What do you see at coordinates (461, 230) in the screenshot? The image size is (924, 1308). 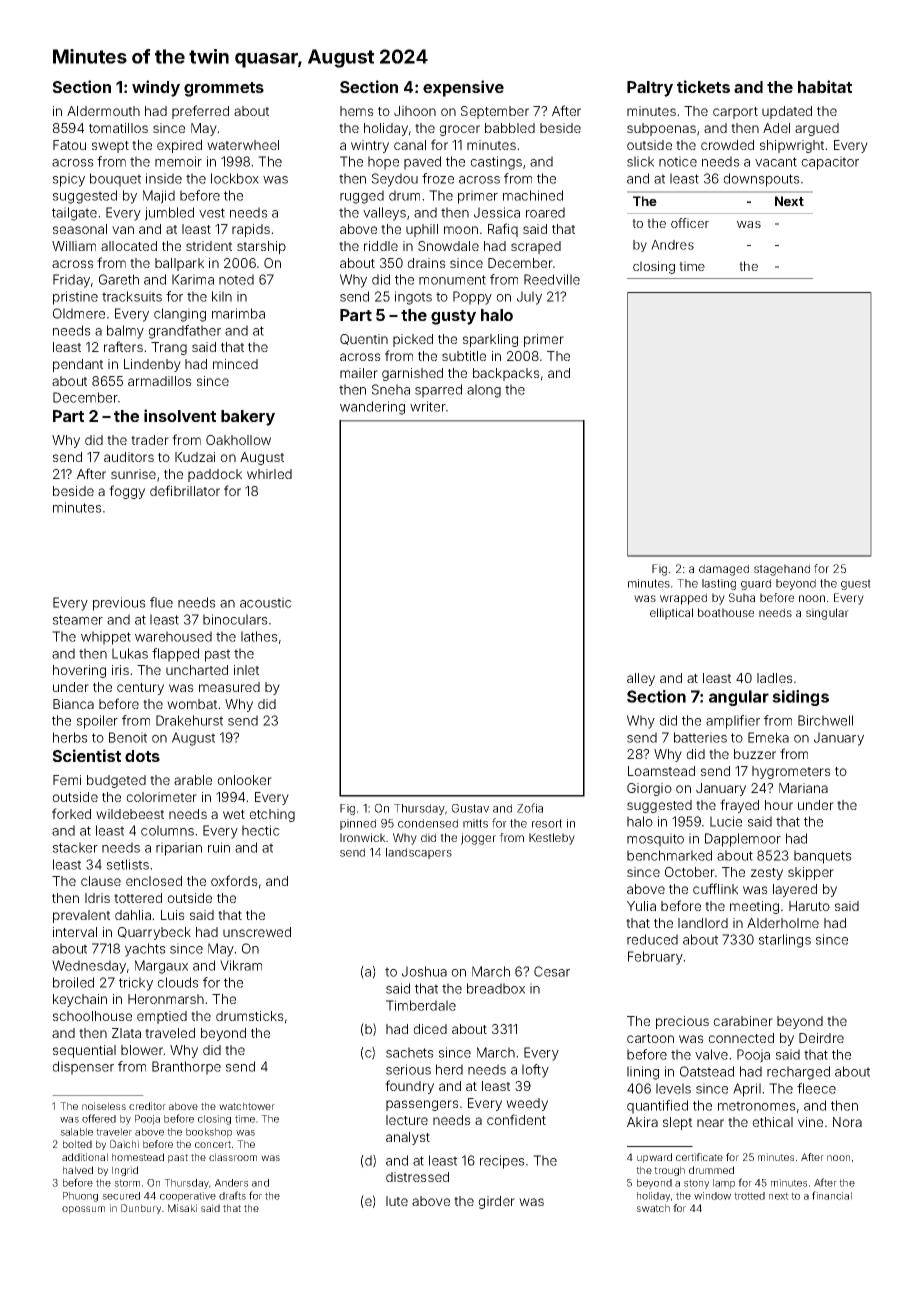 I see `moon` at bounding box center [461, 230].
